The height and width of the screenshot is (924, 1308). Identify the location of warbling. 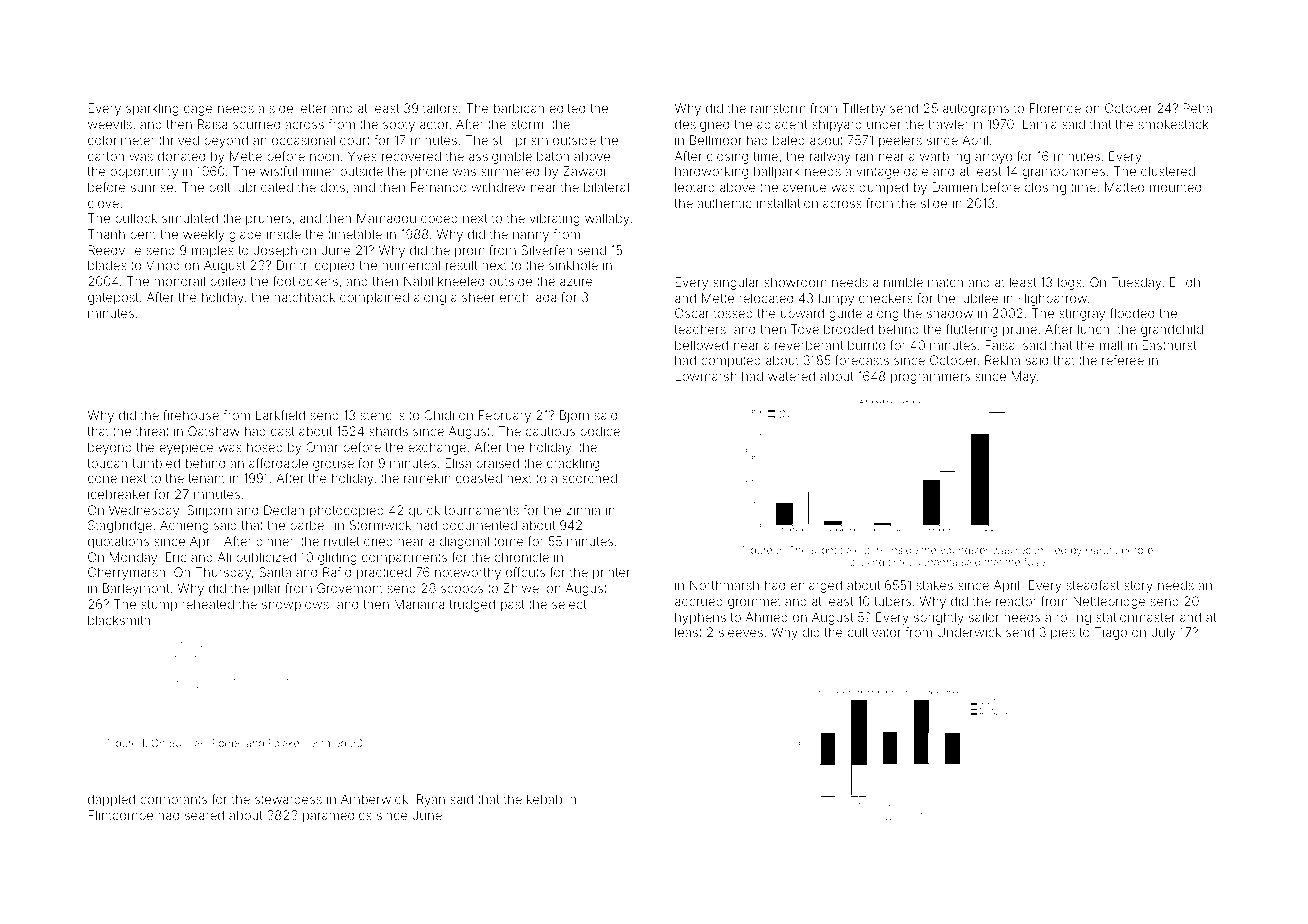
(945, 157).
